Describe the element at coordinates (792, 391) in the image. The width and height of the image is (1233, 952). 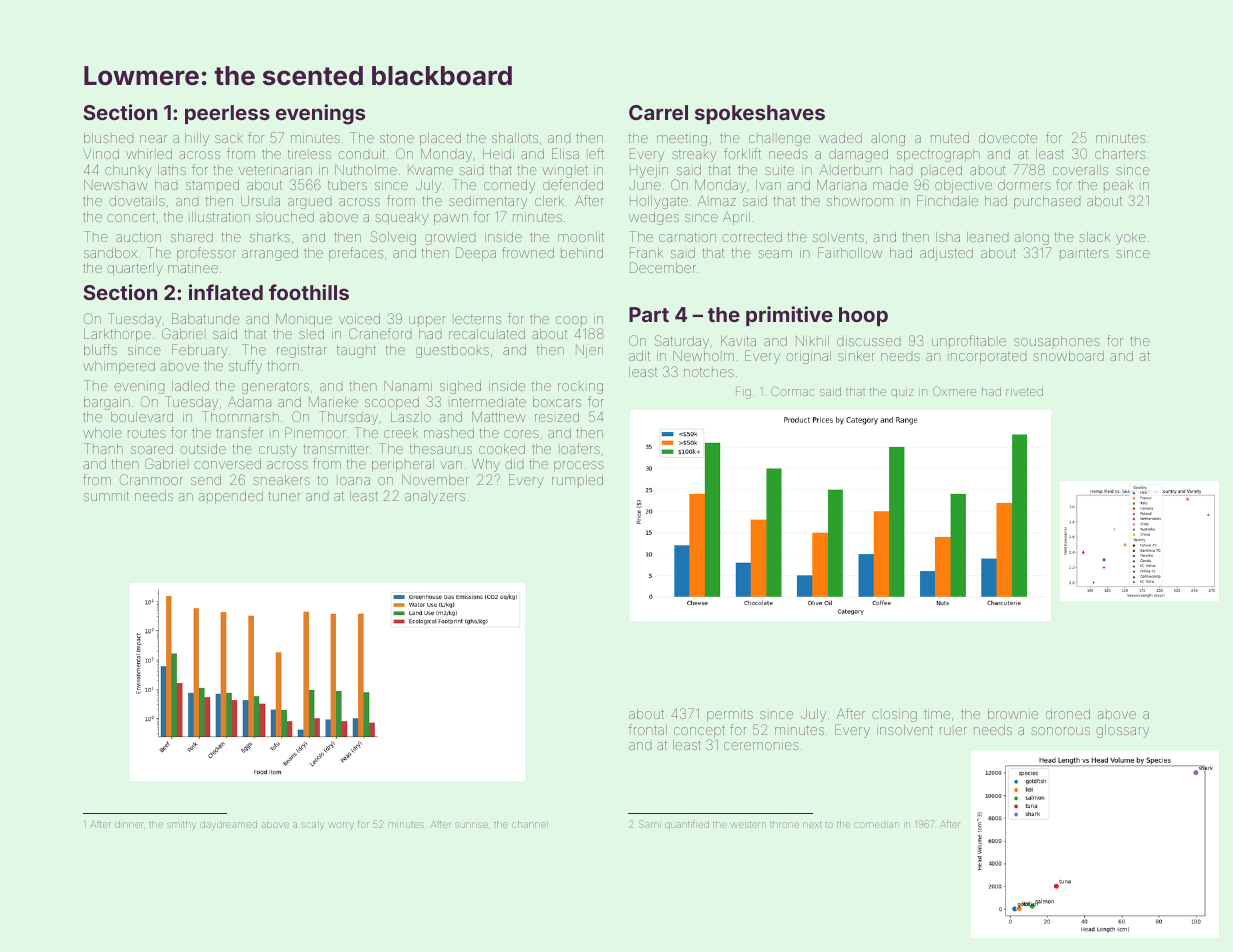
I see `Cormac` at that location.
